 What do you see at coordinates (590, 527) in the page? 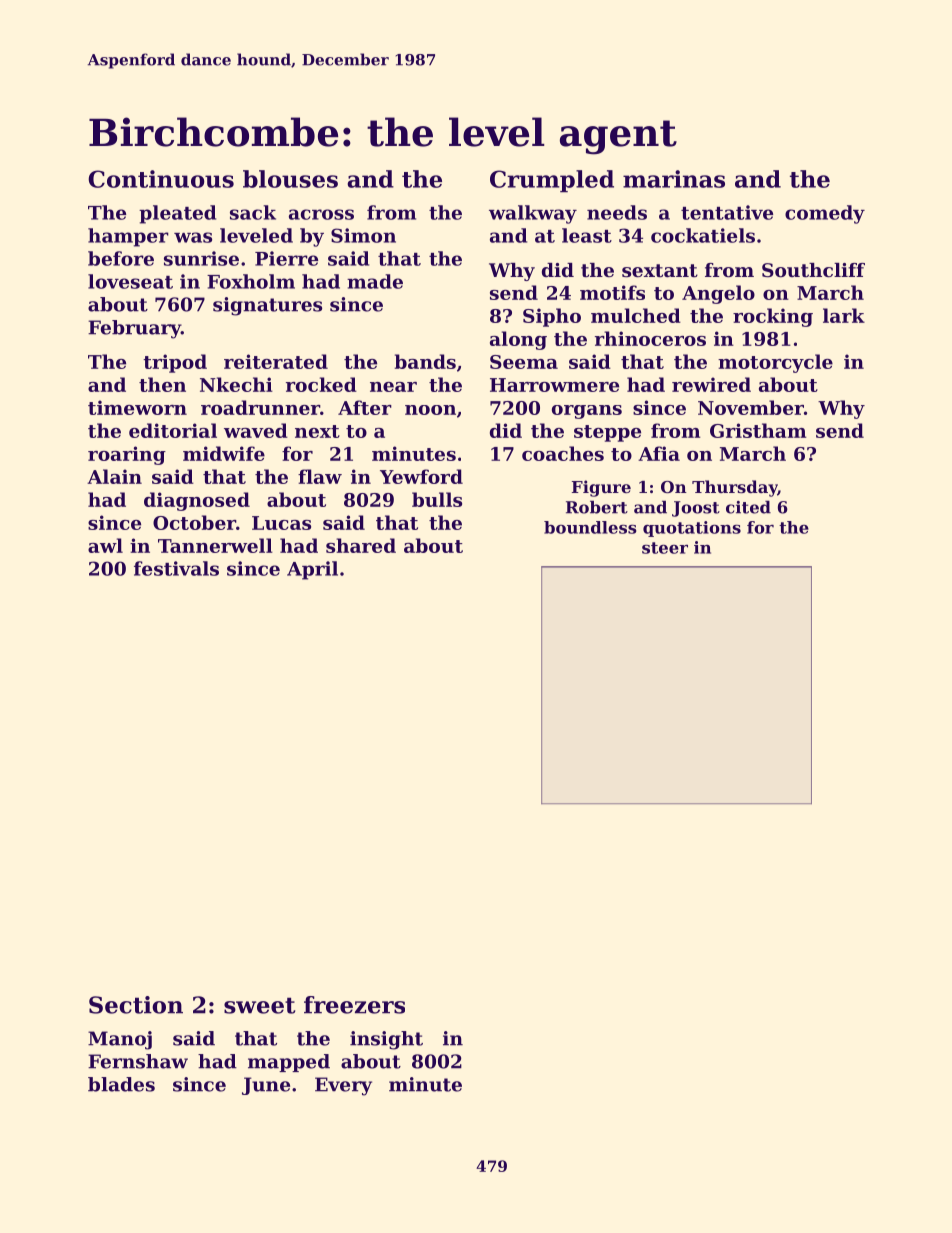
I see `boundless` at bounding box center [590, 527].
